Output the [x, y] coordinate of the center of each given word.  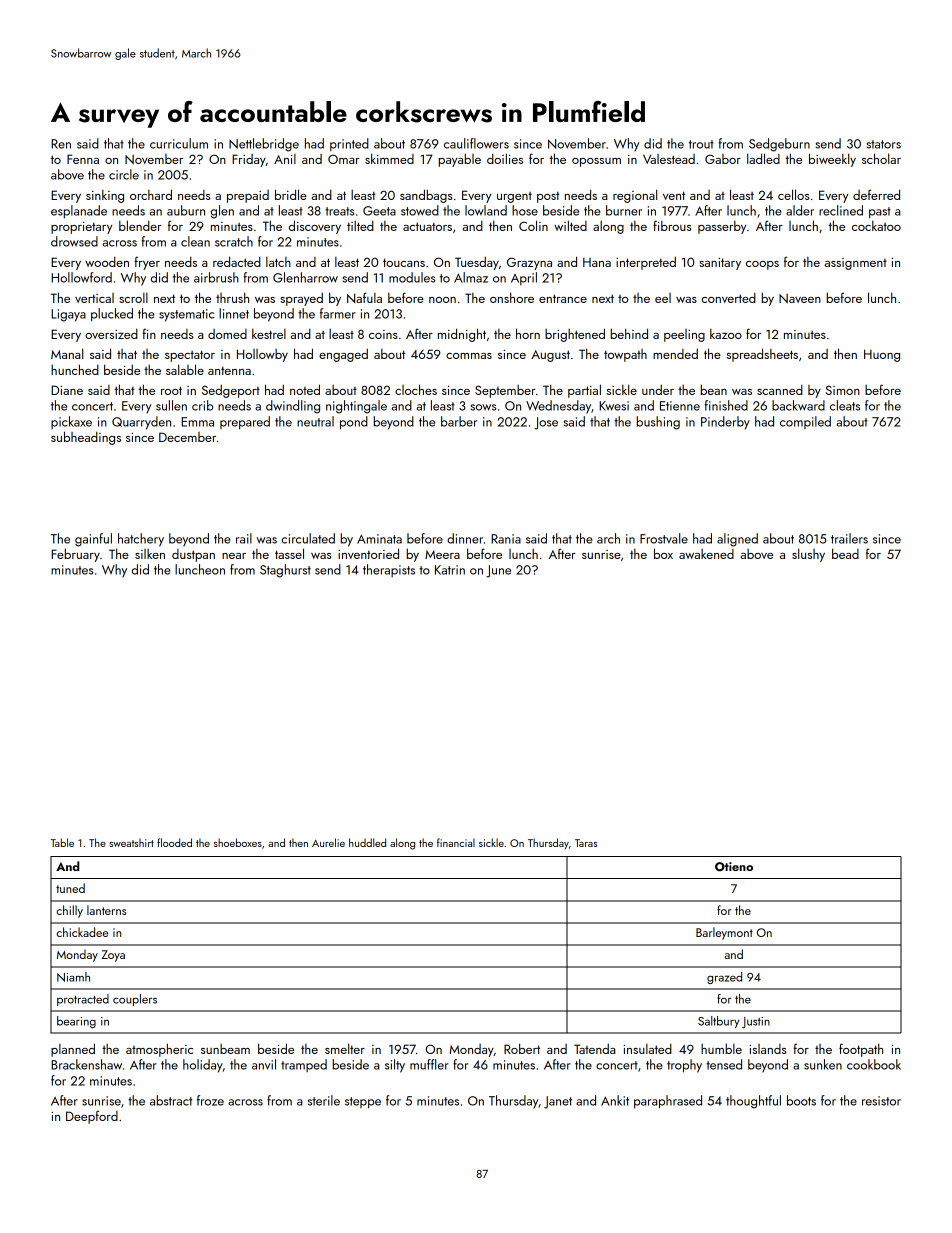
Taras [586, 843]
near [234, 556]
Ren [61, 144]
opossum [596, 162]
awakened [706, 554]
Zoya [113, 956]
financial [456, 842]
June [498, 571]
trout [701, 144]
